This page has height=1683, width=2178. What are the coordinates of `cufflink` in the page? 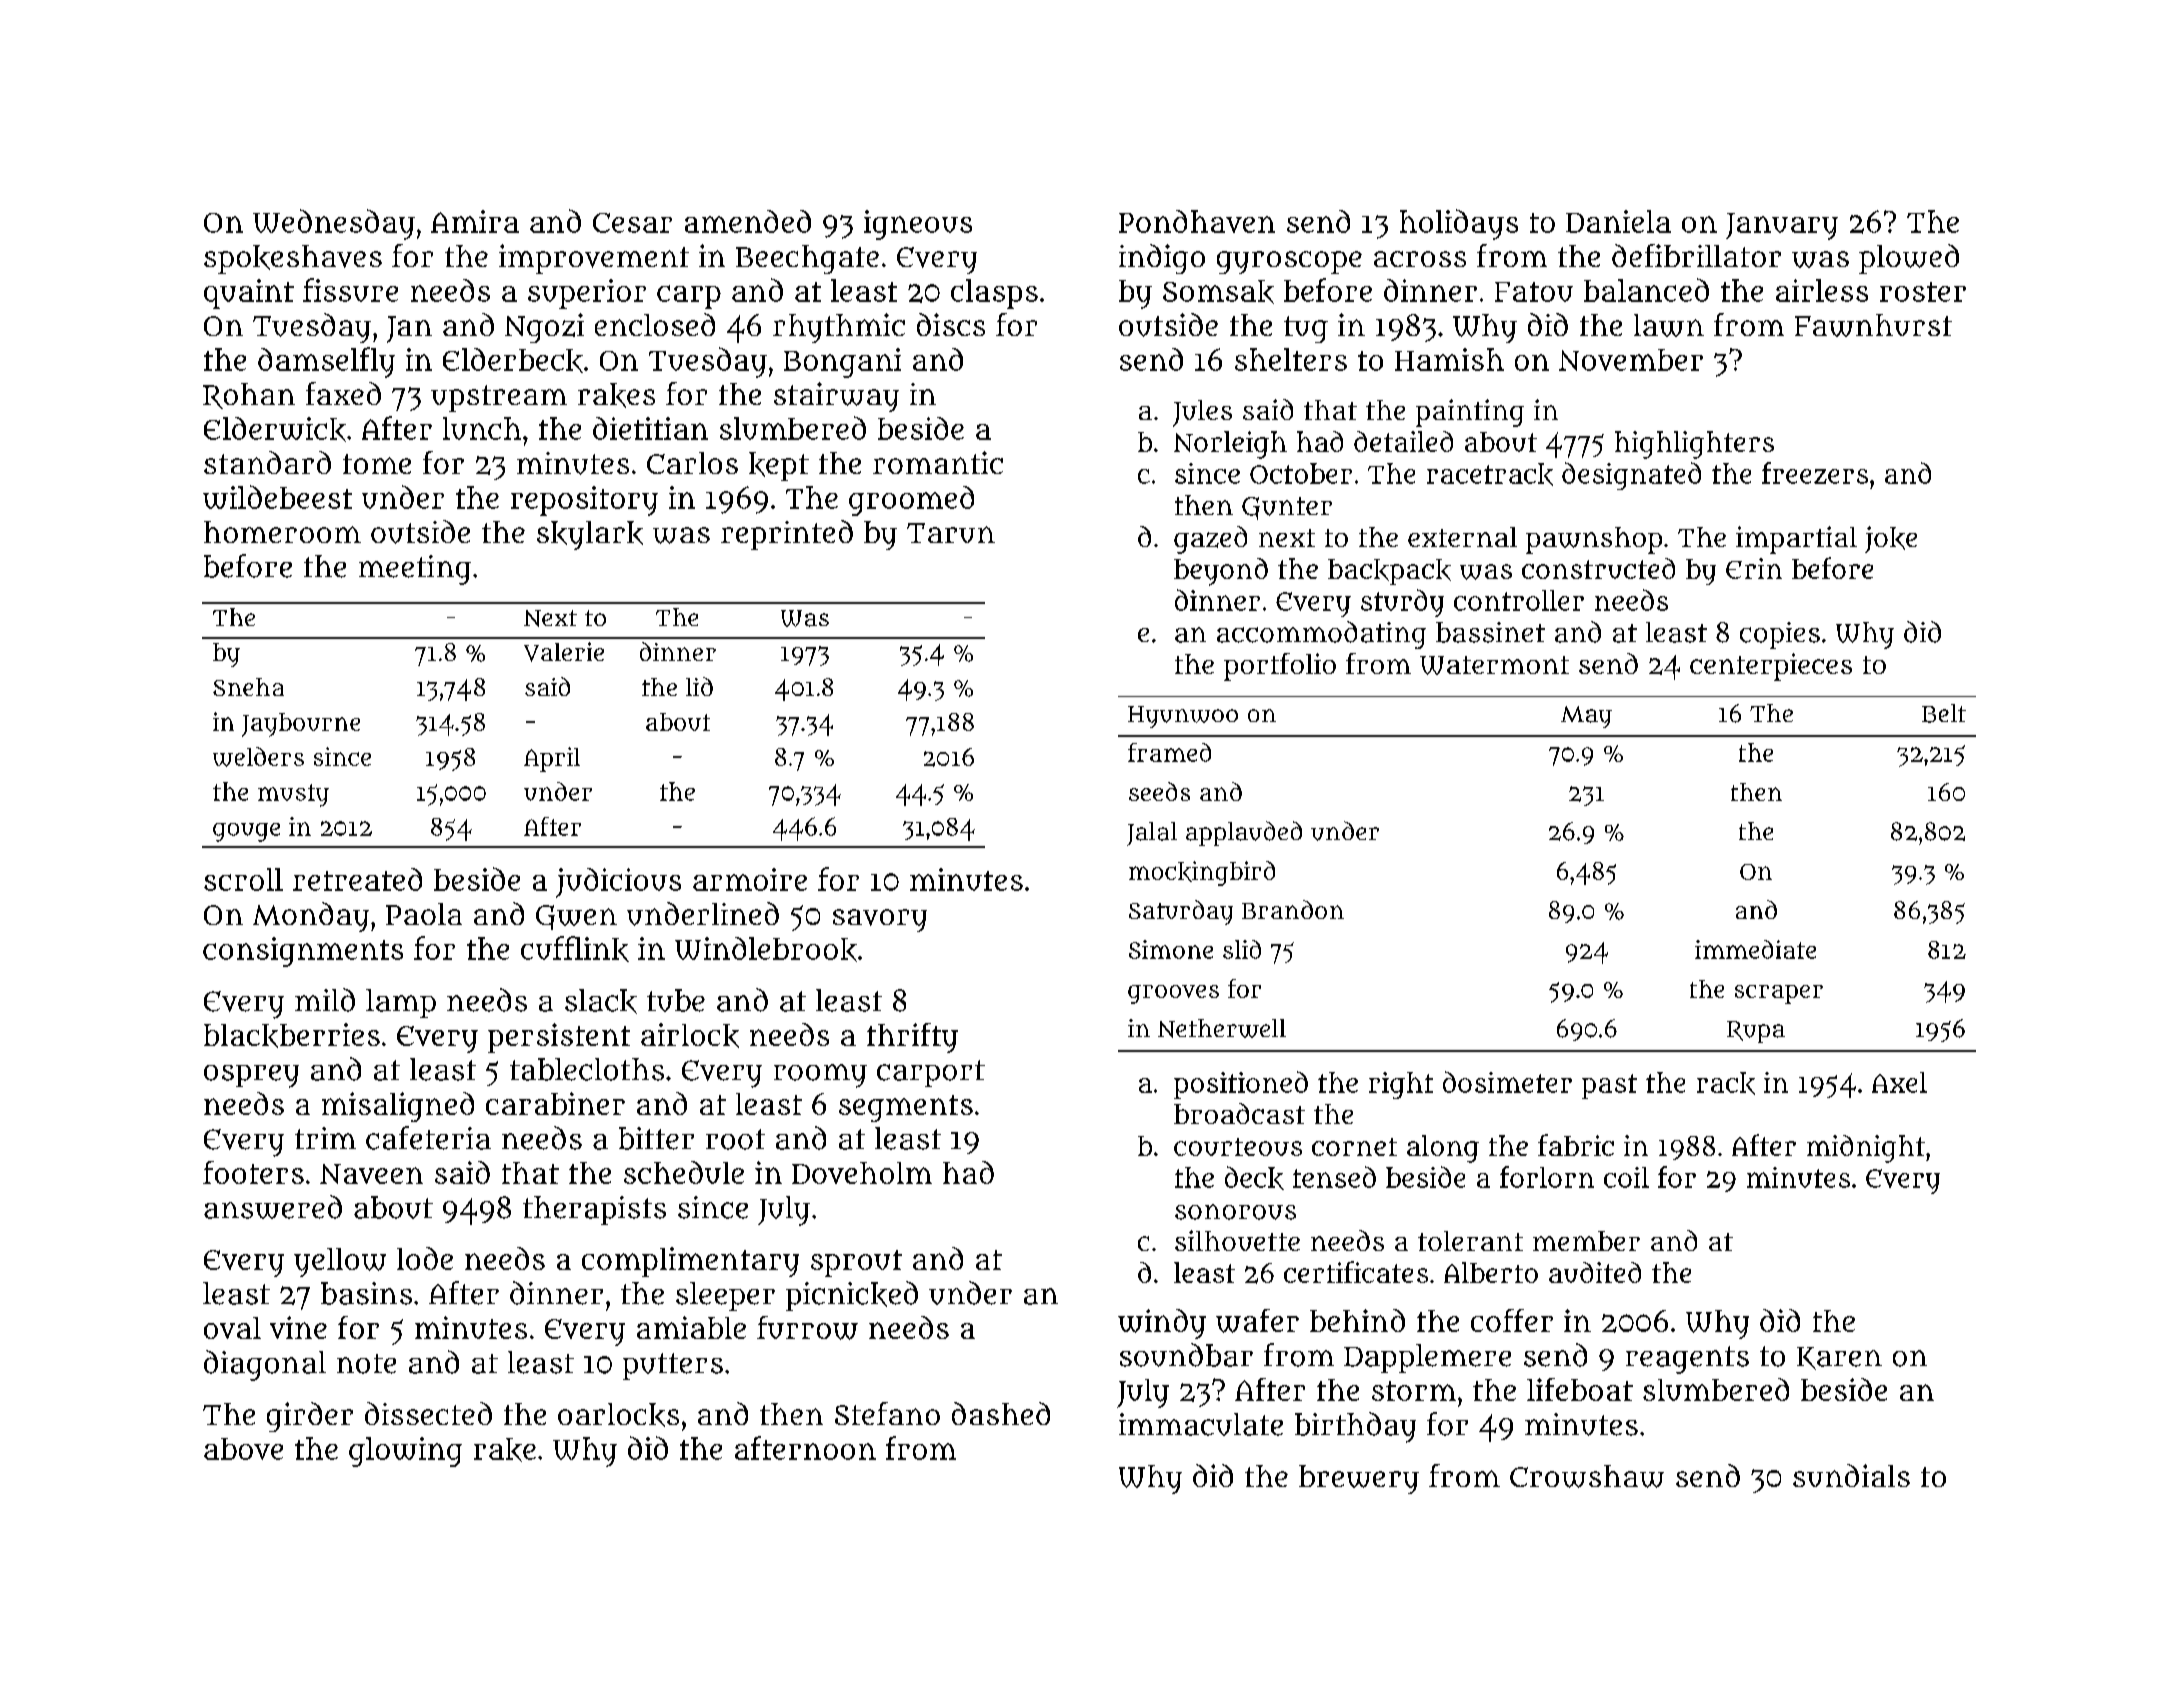 It's located at (575, 949).
